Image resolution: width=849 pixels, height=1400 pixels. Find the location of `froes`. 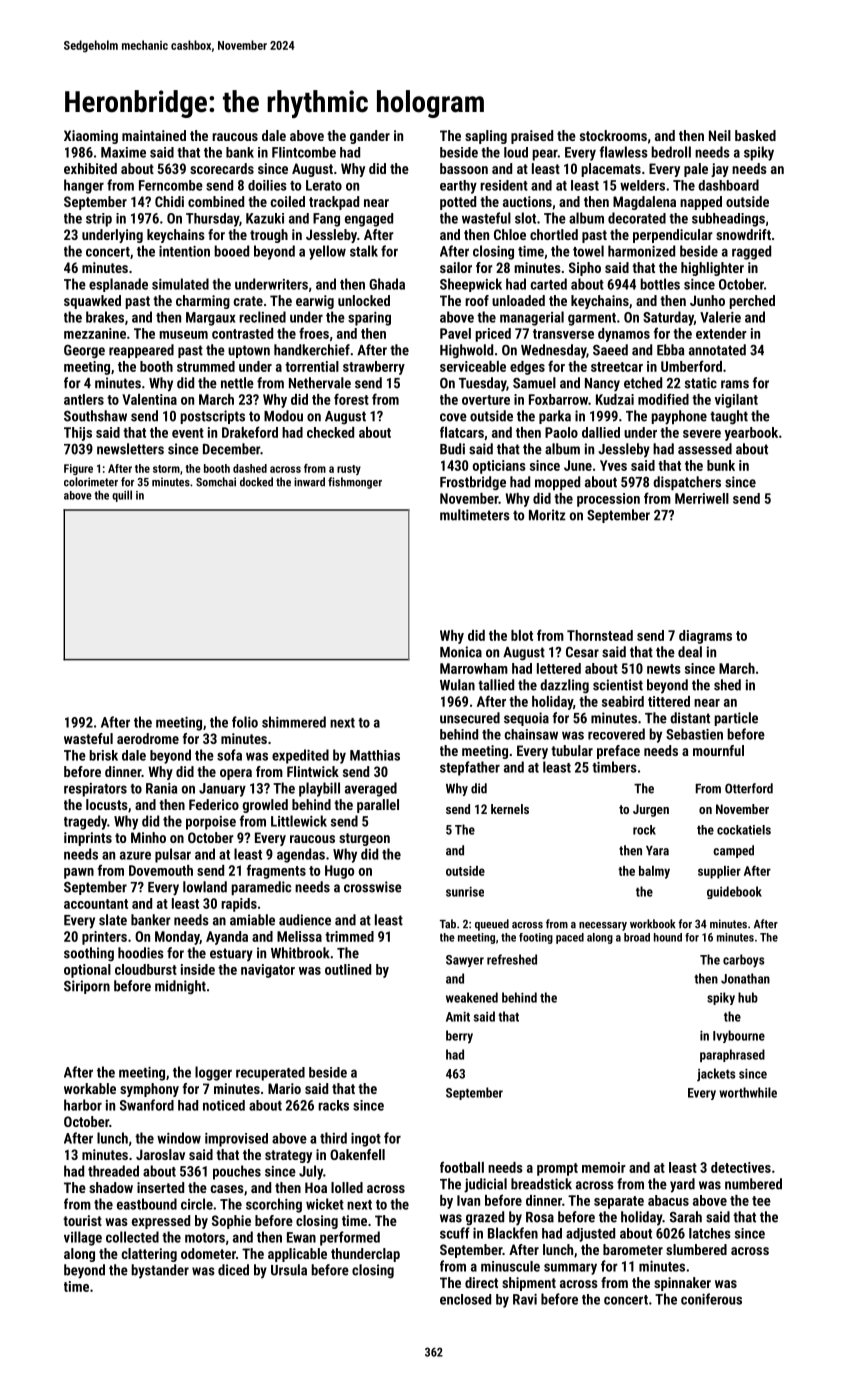

froes is located at coordinates (314, 333).
